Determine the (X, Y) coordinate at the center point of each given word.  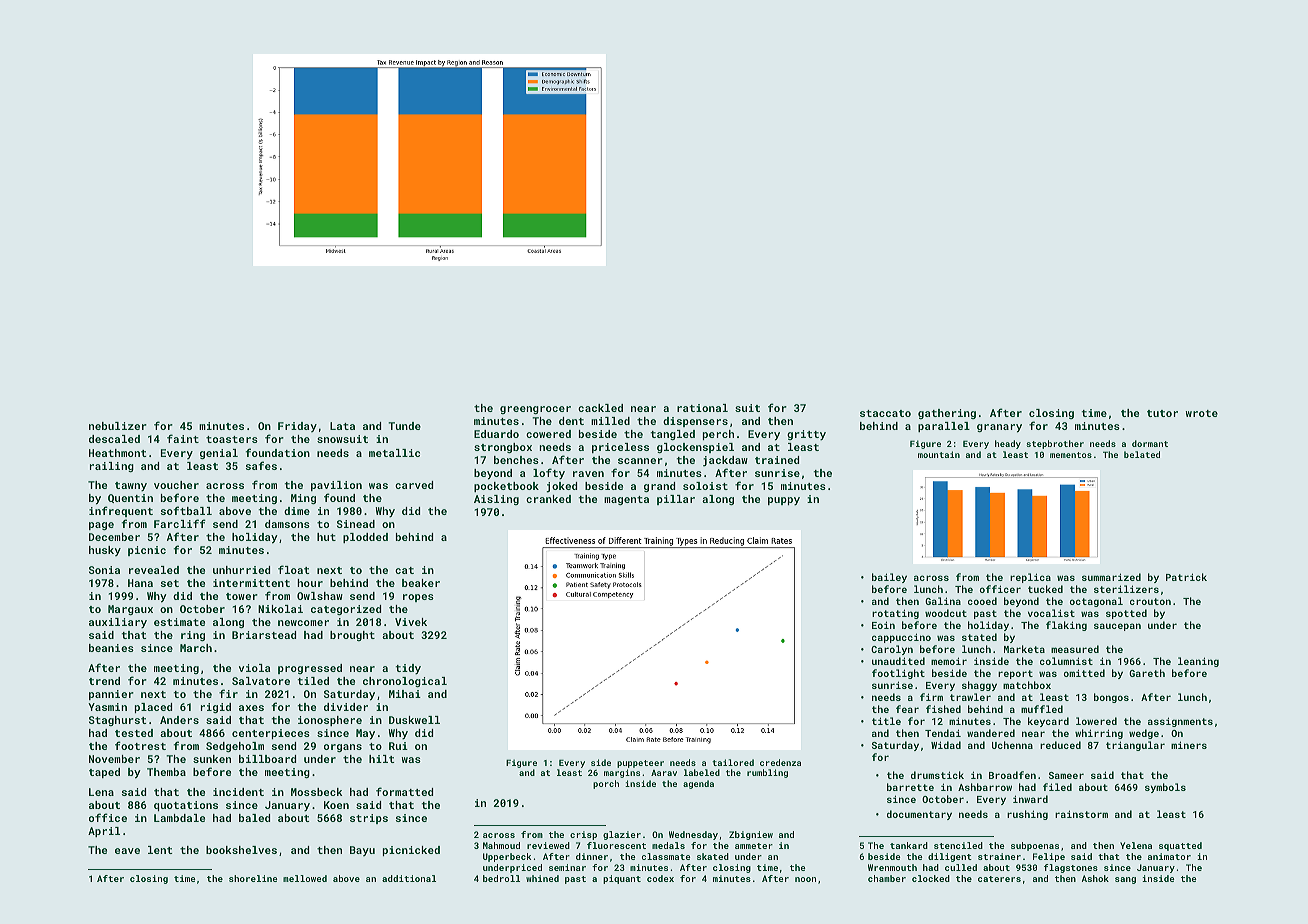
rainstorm (1081, 814)
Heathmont (118, 453)
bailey (889, 578)
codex (660, 878)
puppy (784, 501)
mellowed (305, 878)
